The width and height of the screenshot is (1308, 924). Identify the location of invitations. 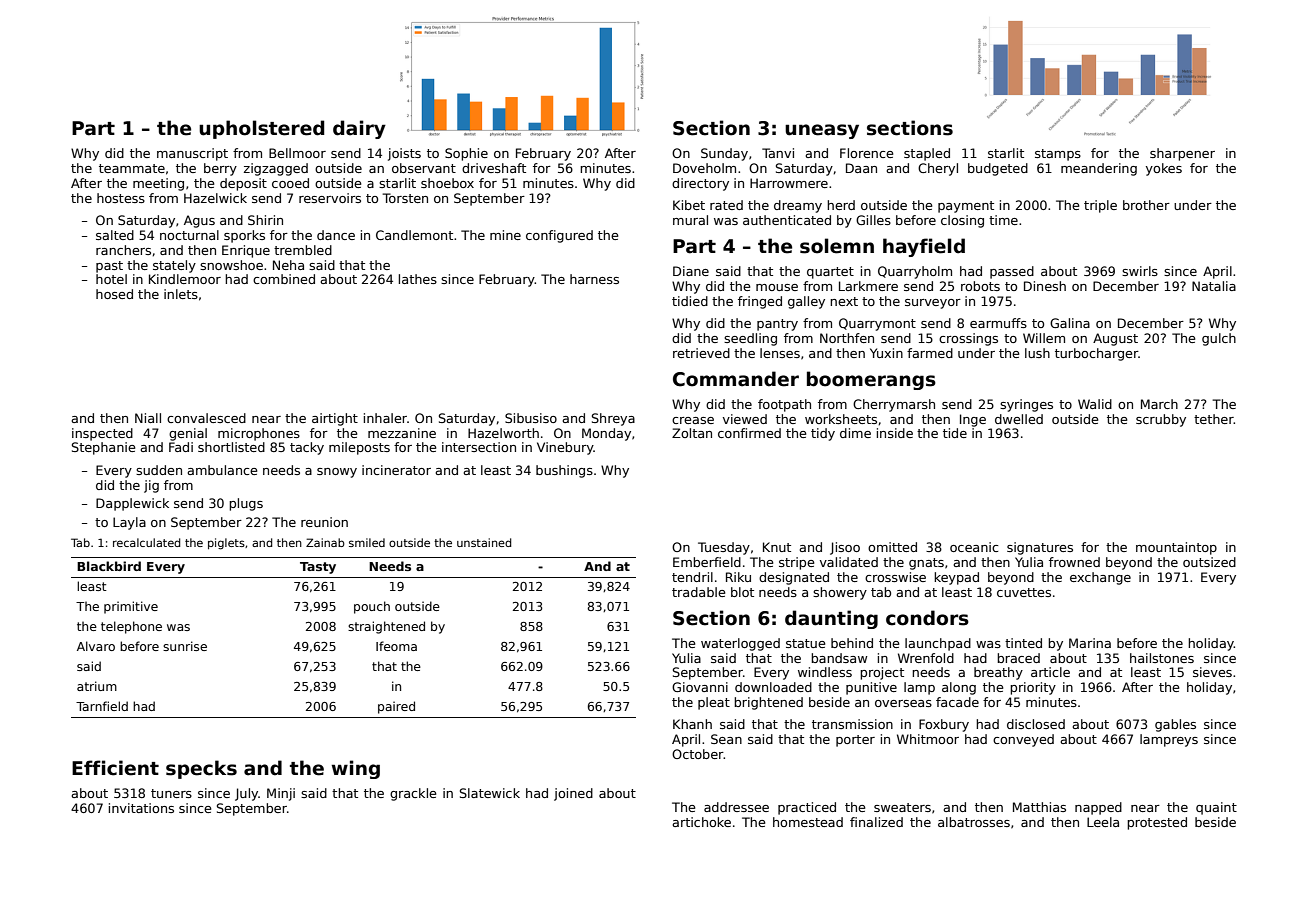
(141, 808).
